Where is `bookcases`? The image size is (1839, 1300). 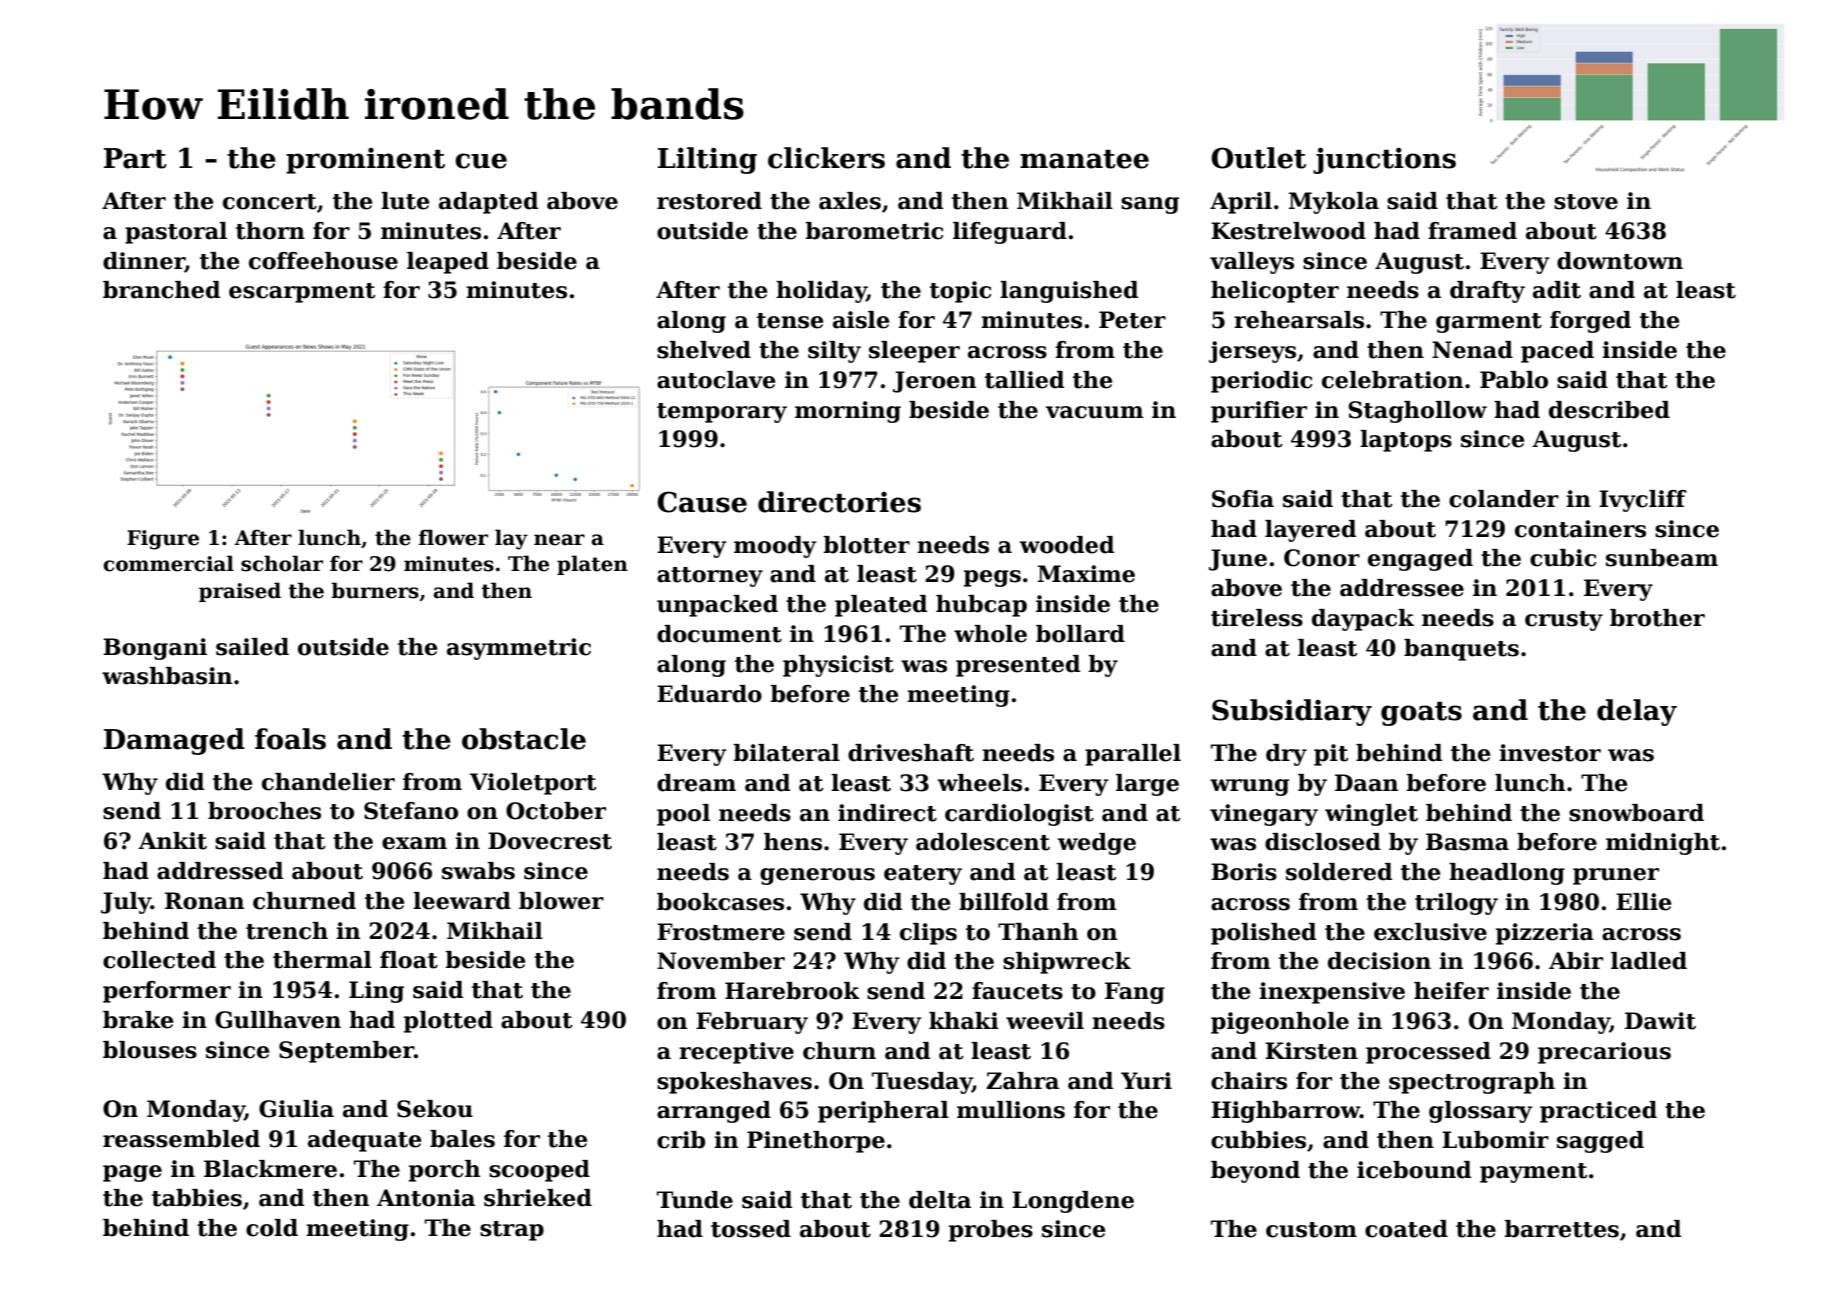
bookcases is located at coordinates (720, 902).
